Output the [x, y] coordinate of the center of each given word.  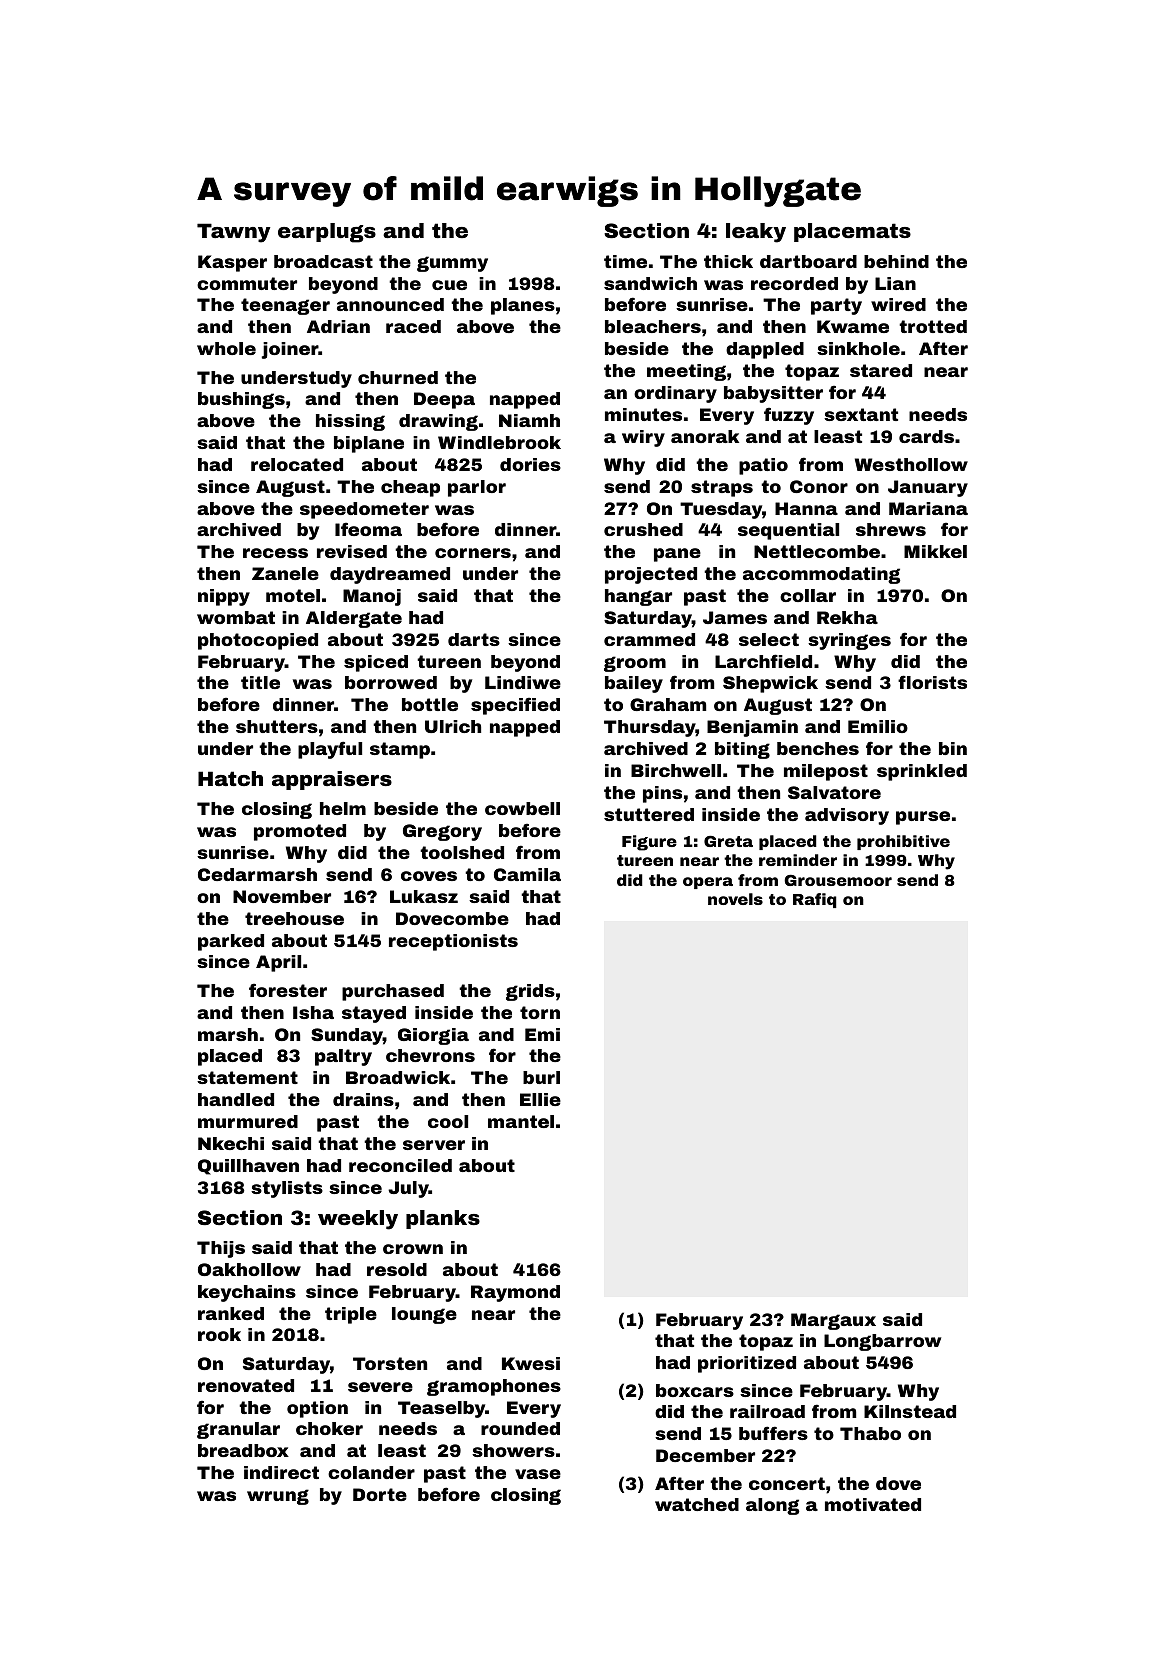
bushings [241, 400]
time [625, 261]
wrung [278, 1497]
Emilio [878, 726]
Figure [649, 843]
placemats [852, 232]
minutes [643, 414]
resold [397, 1269]
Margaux [833, 1321]
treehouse [294, 918]
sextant [861, 414]
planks [443, 1219]
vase [538, 1474]
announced [390, 304]
